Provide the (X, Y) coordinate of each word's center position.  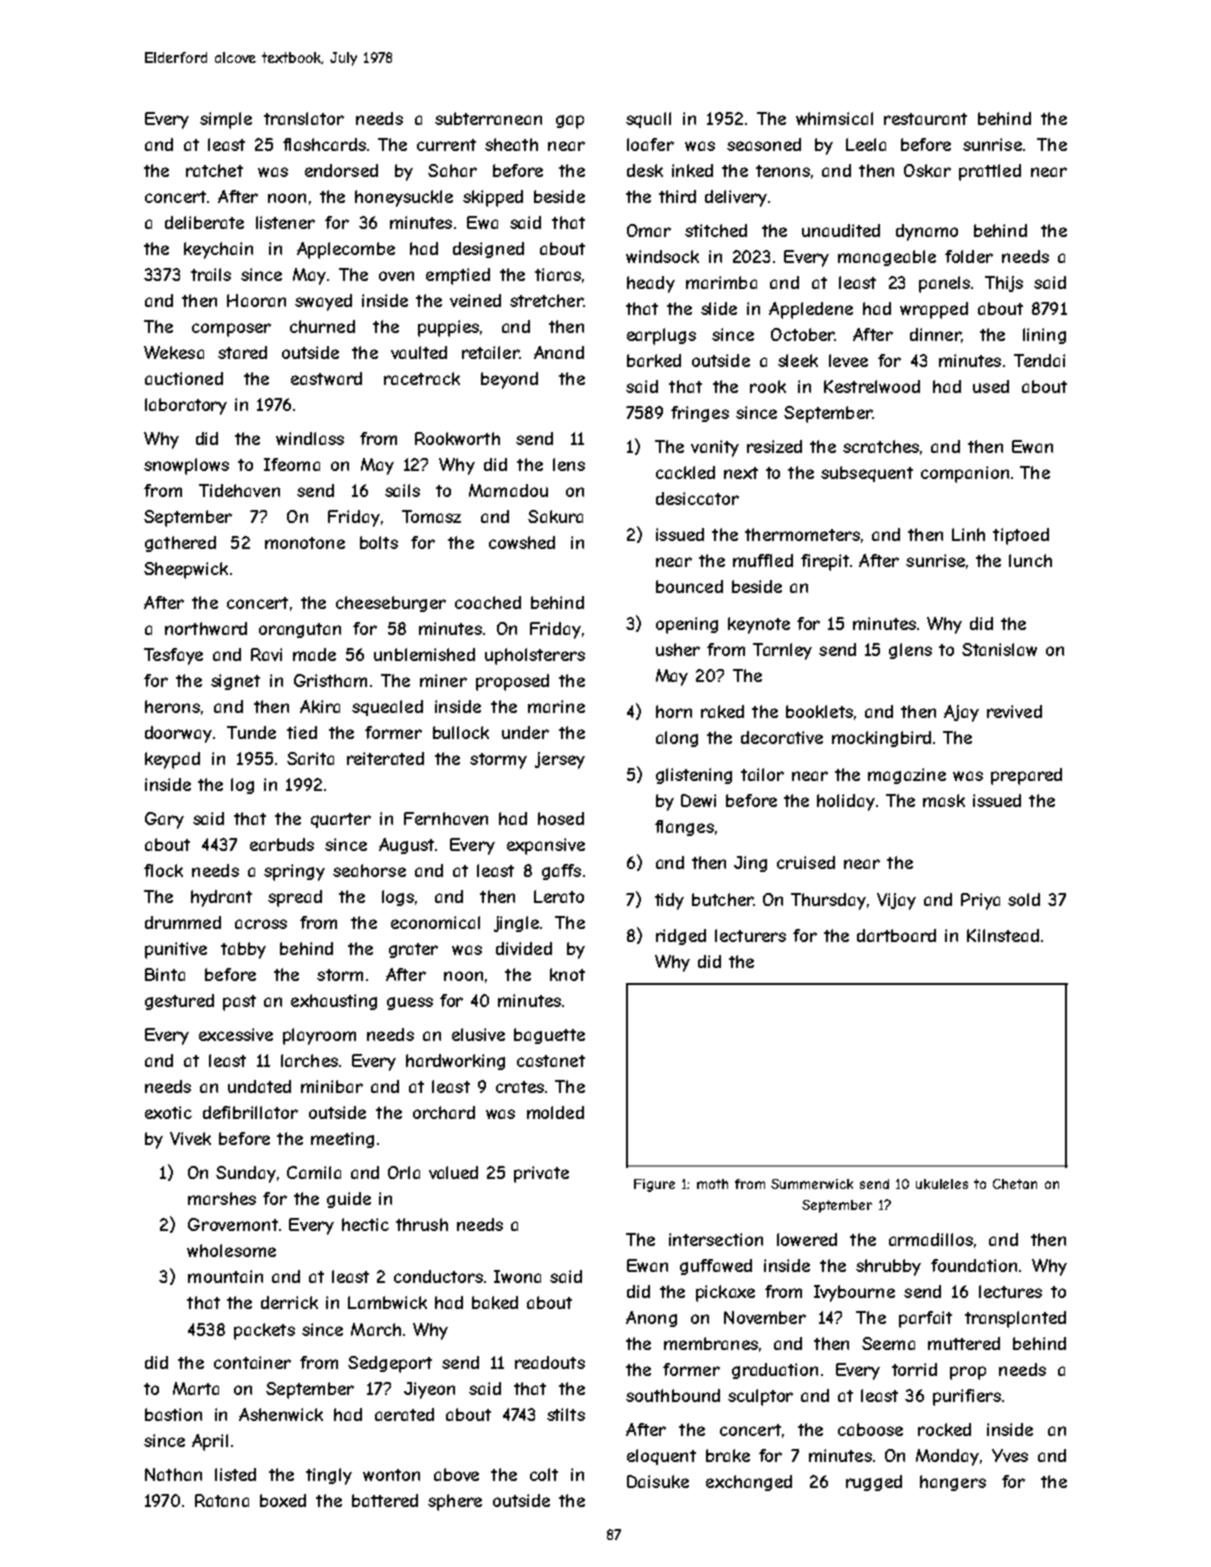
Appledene (811, 310)
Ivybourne (854, 1293)
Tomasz (431, 516)
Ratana (222, 1500)
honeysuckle (404, 198)
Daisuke (658, 1481)
